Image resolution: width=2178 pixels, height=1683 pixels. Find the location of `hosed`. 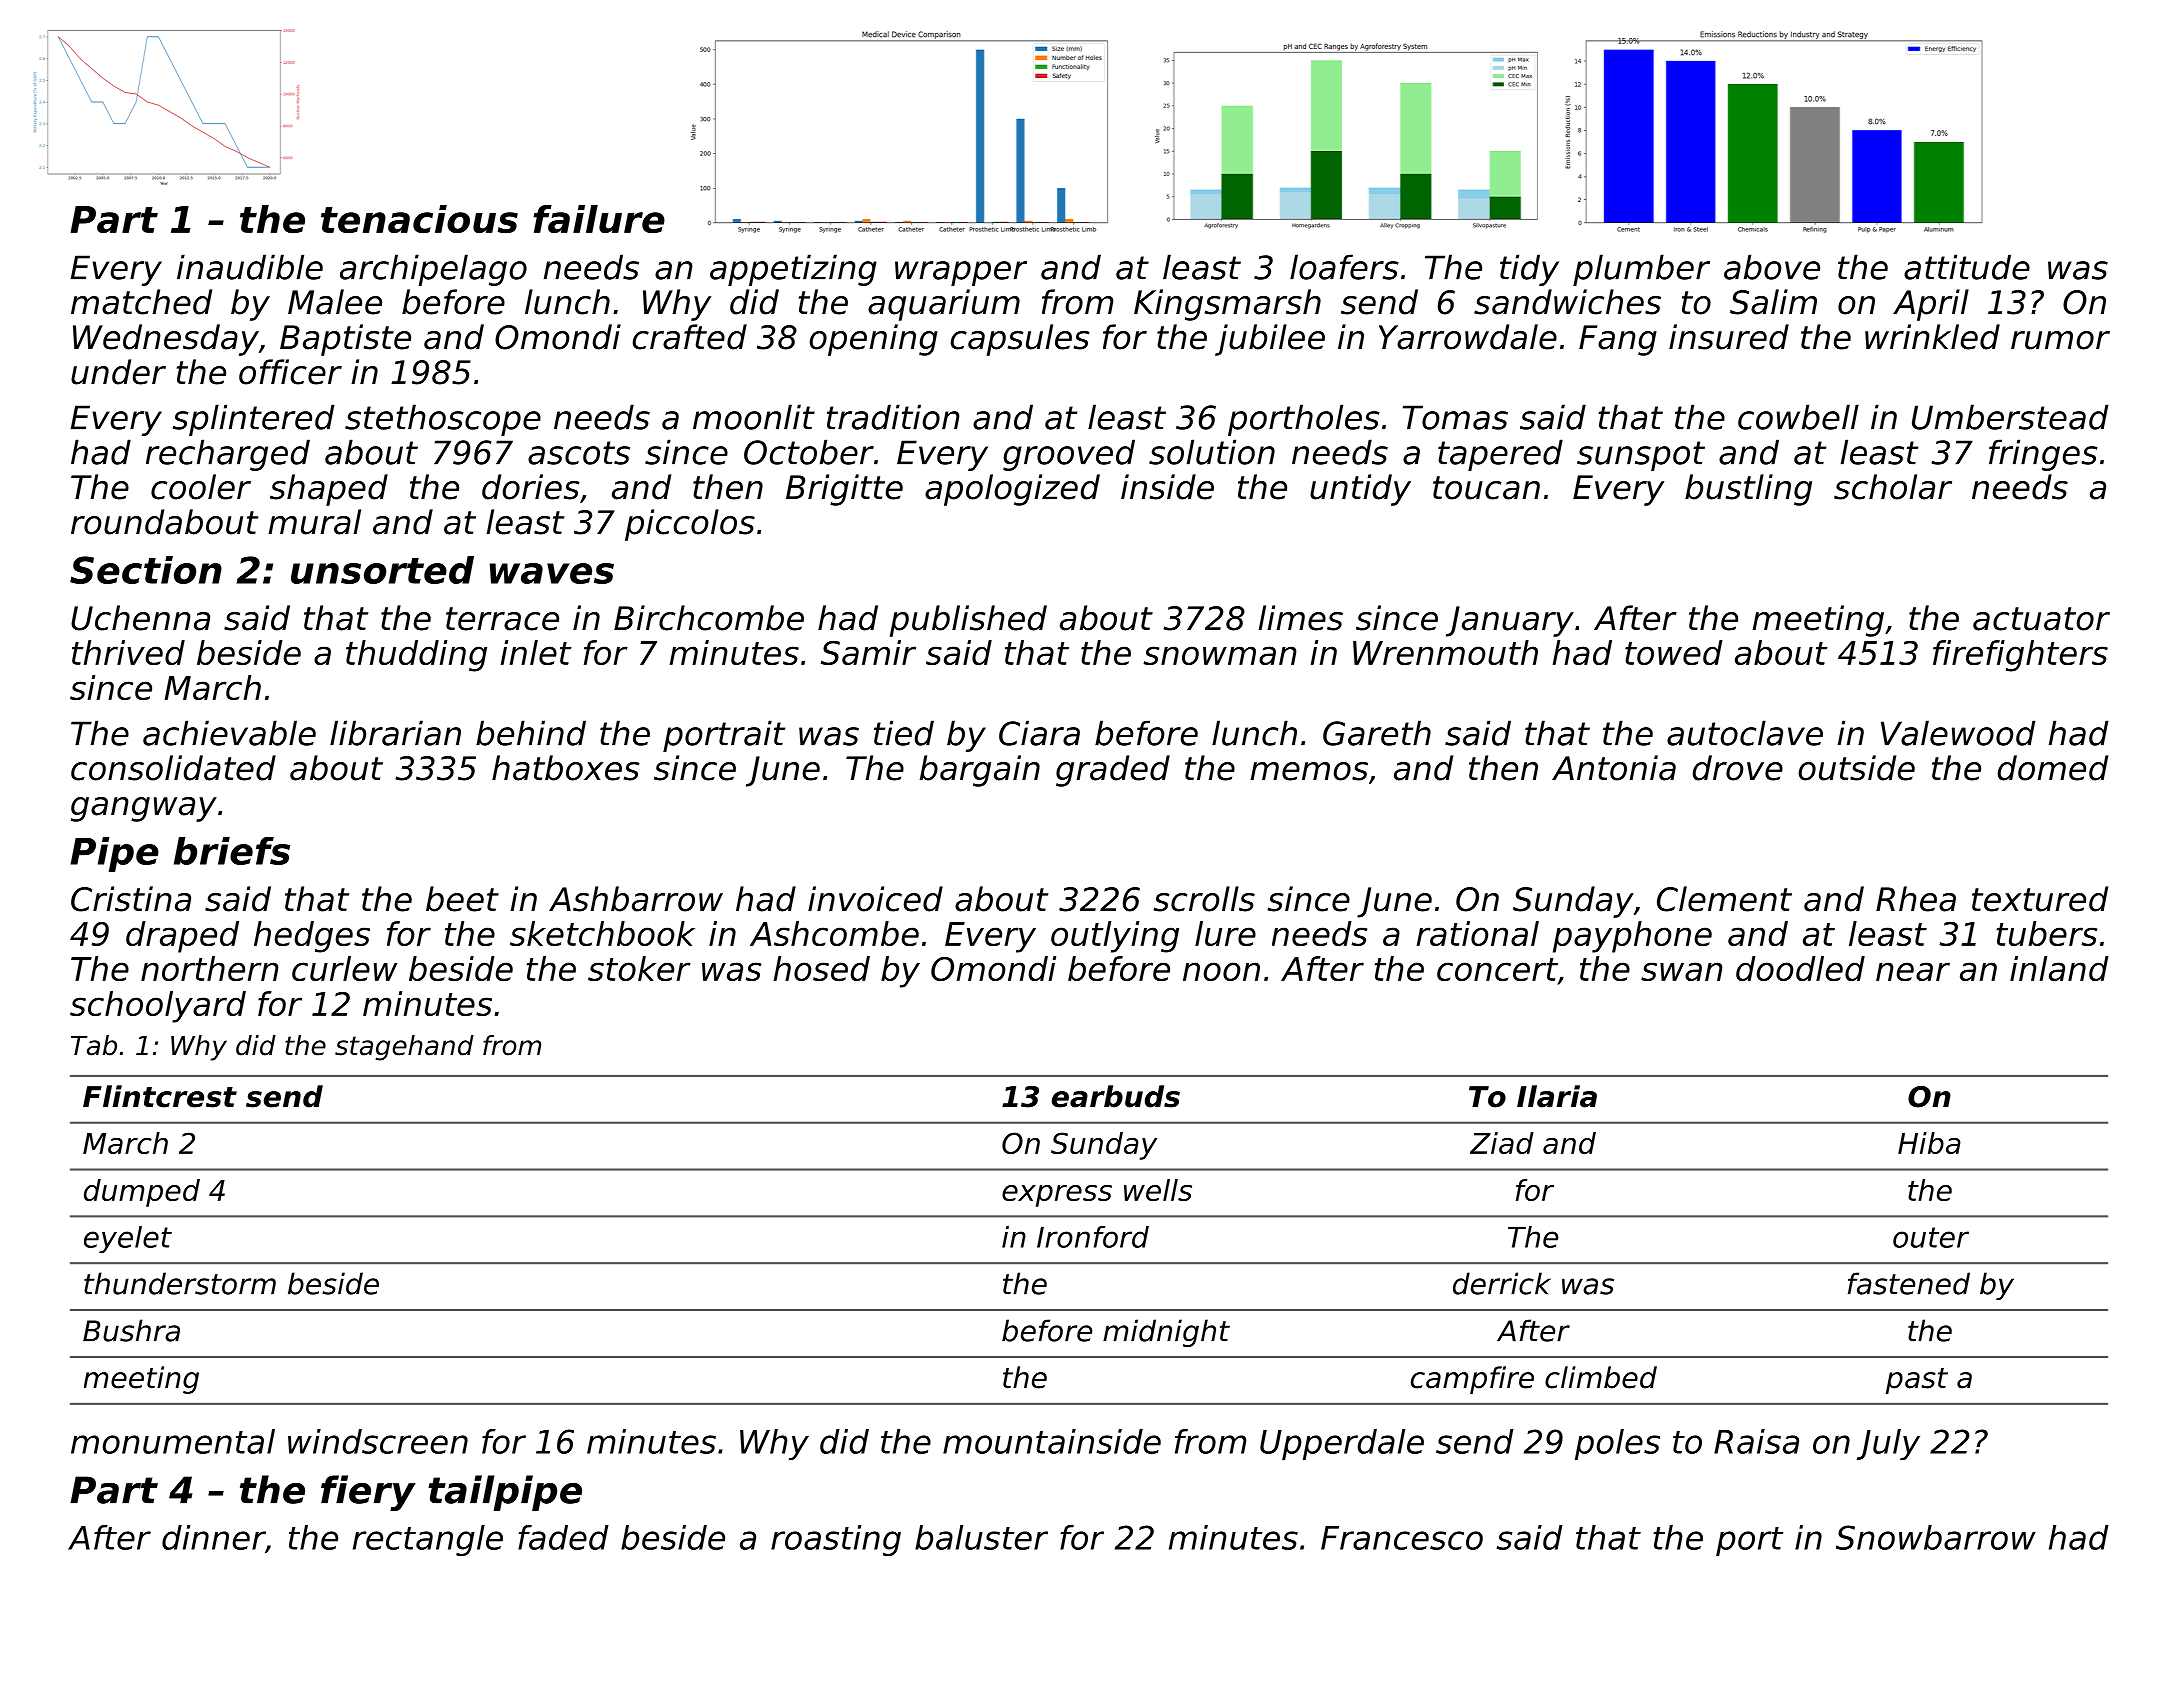

hosed is located at coordinates (822, 968).
